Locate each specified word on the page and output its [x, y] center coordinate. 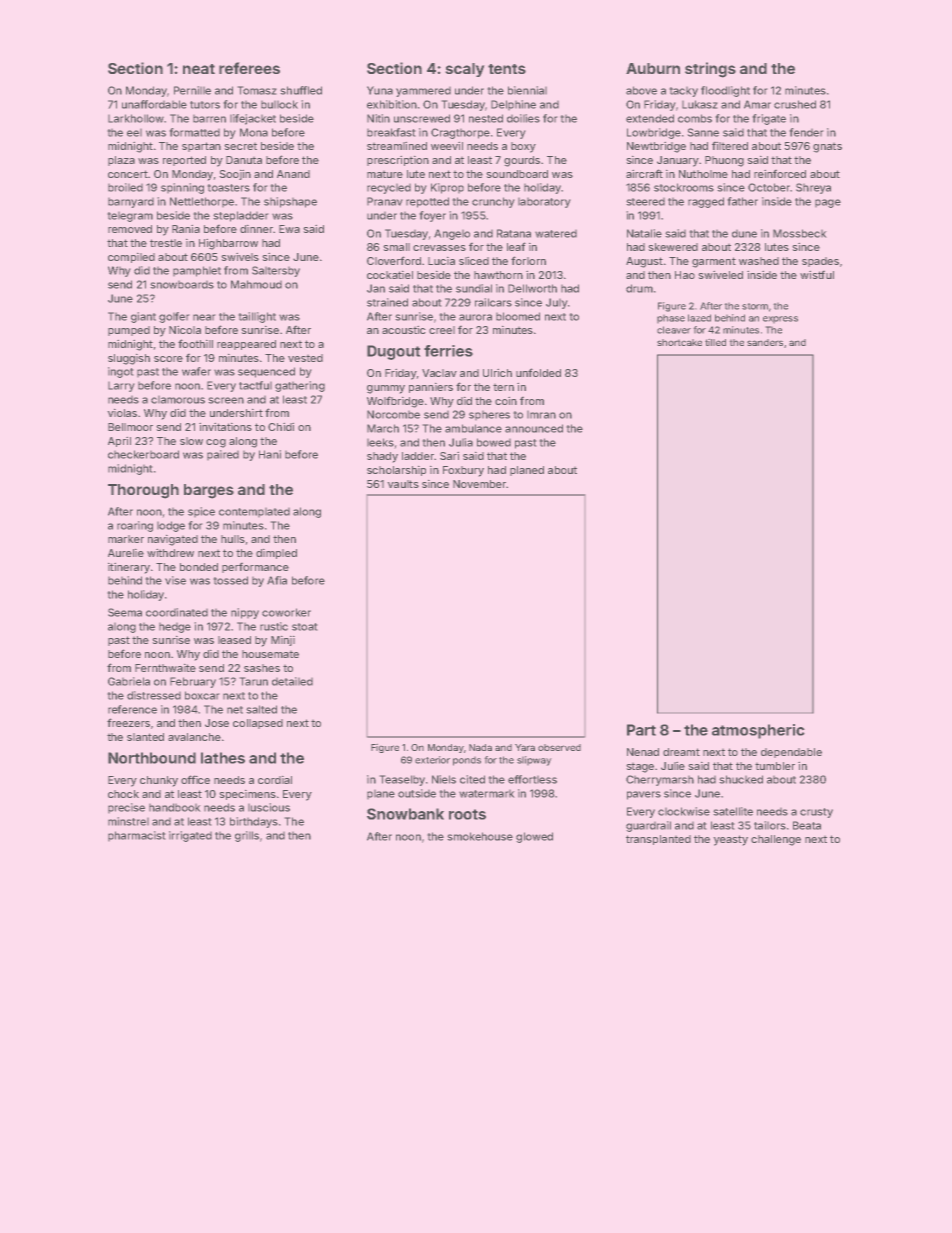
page [828, 203]
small [397, 247]
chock [123, 794]
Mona [254, 132]
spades [820, 262]
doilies [523, 118]
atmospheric [758, 731]
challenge [776, 840]
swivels [240, 257]
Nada [480, 747]
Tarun [254, 681]
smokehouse [480, 836]
